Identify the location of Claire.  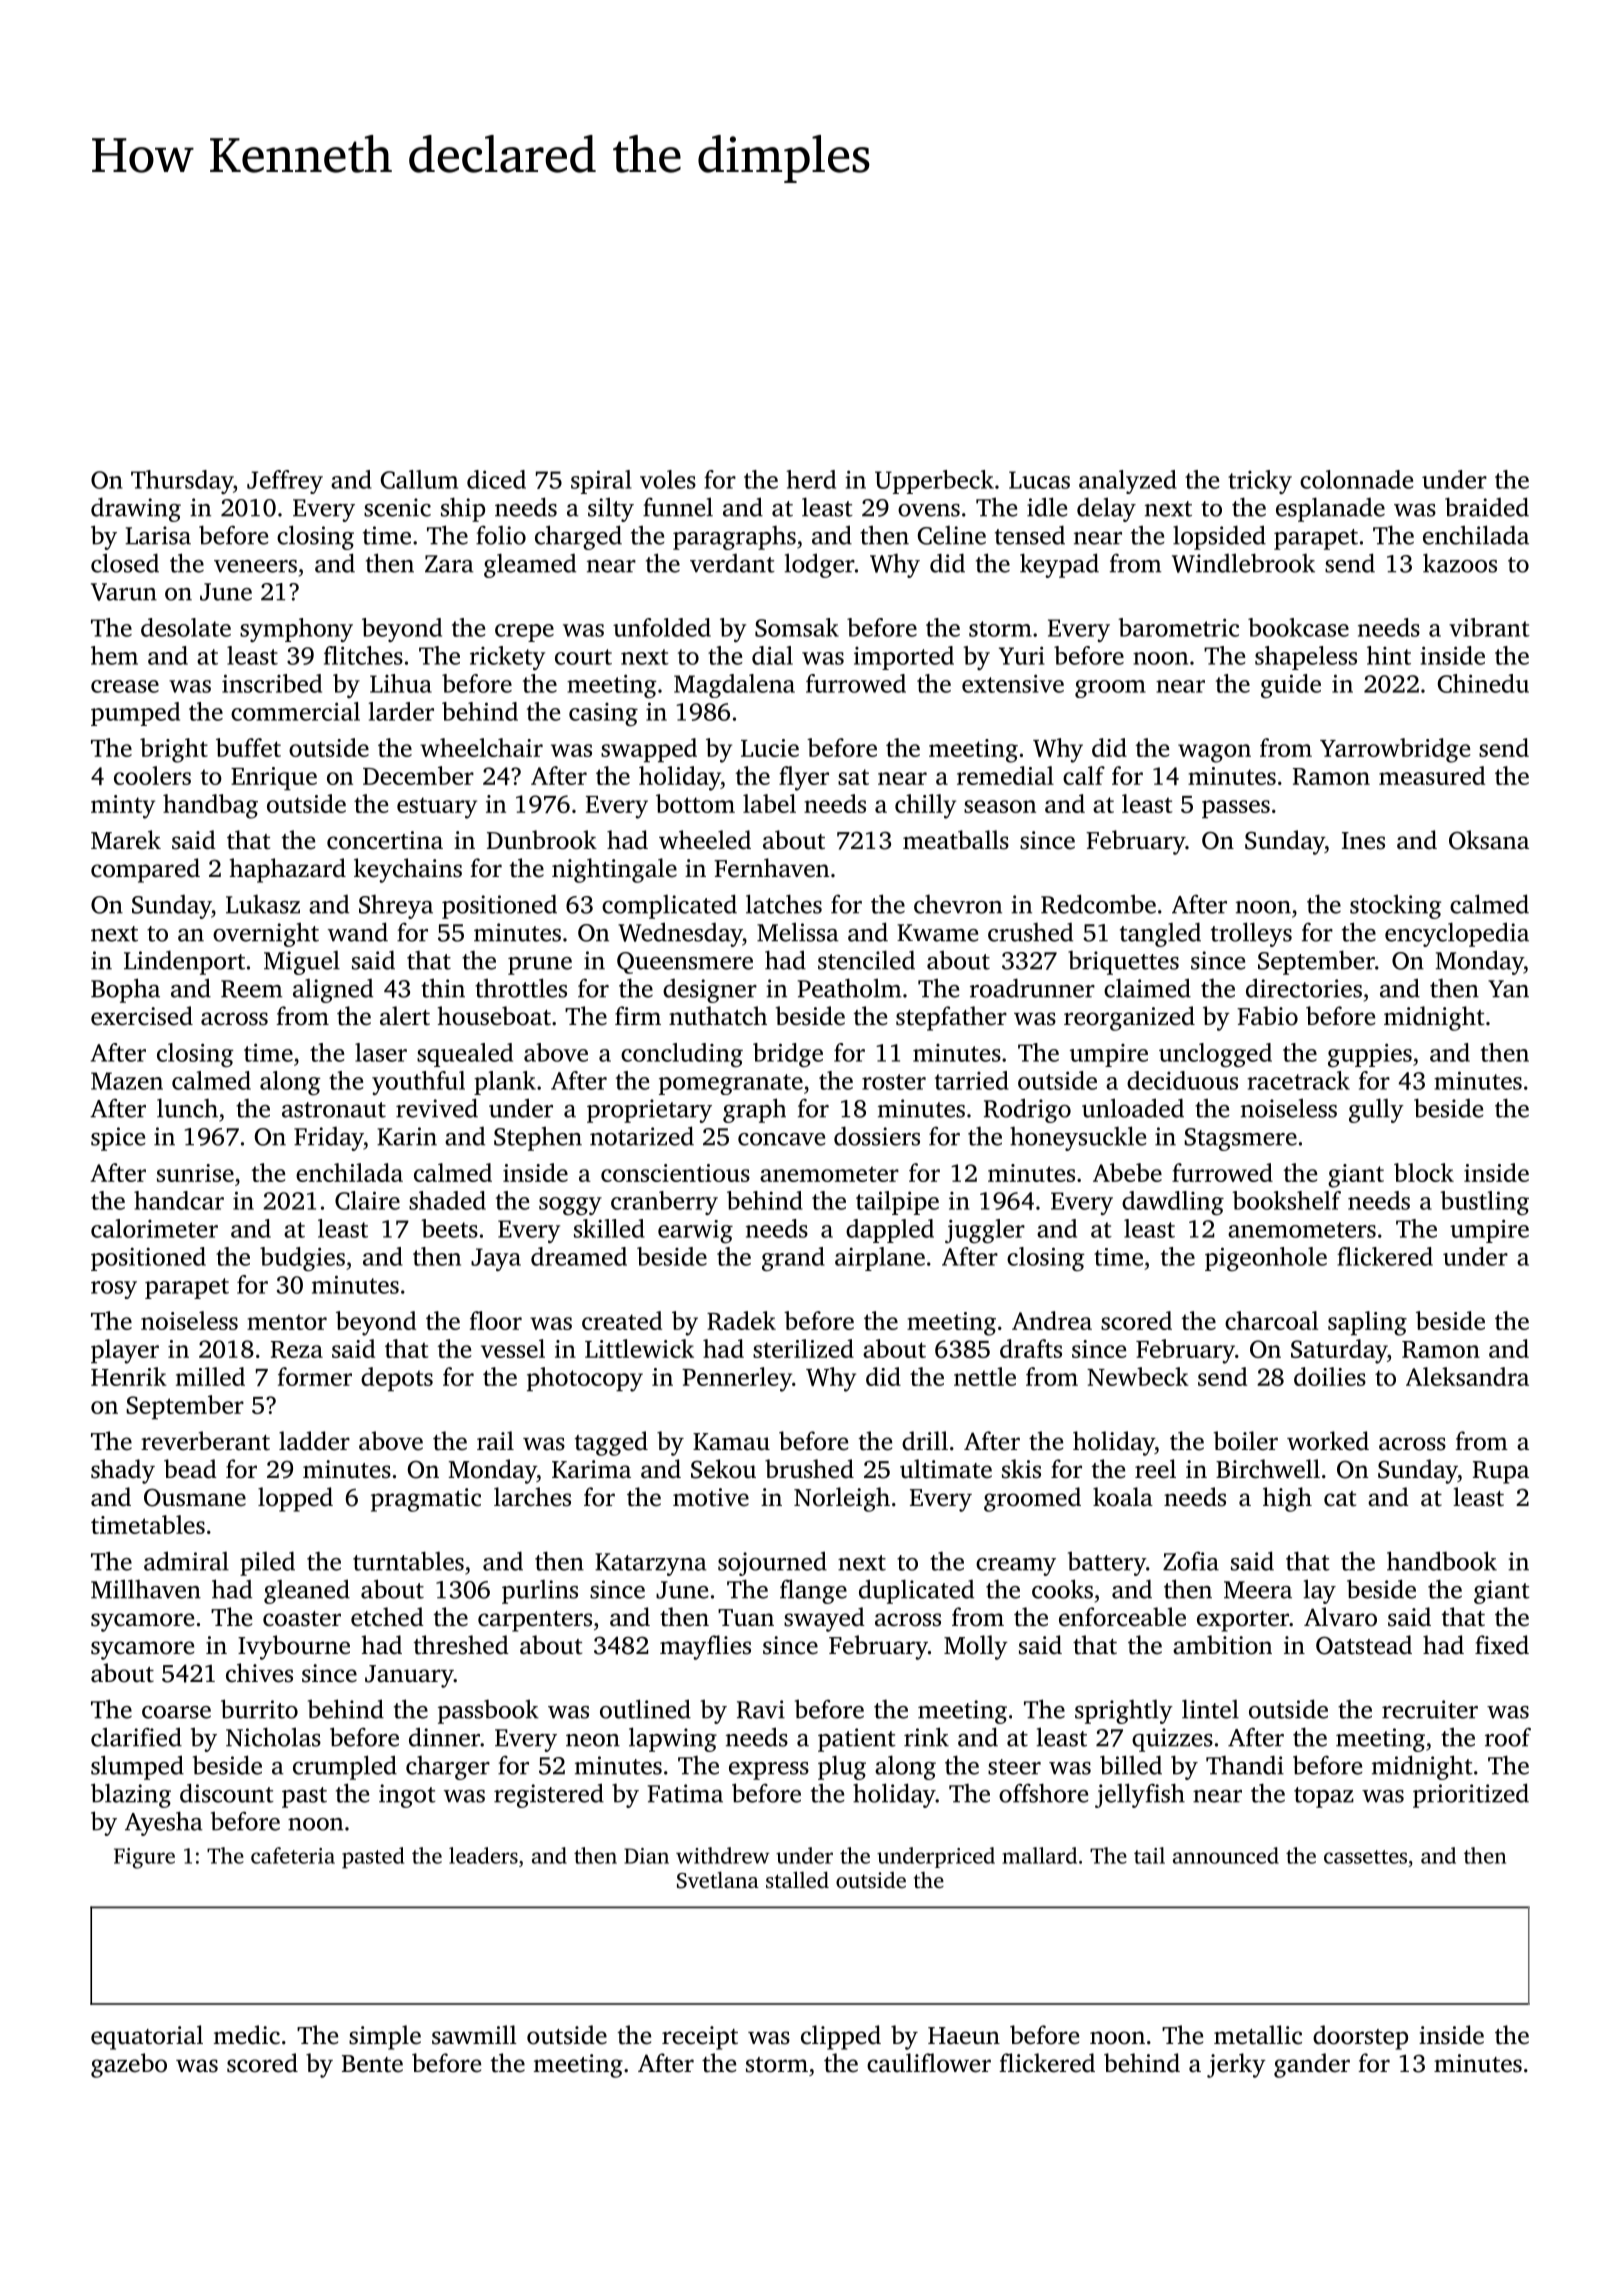
(367, 1200).
